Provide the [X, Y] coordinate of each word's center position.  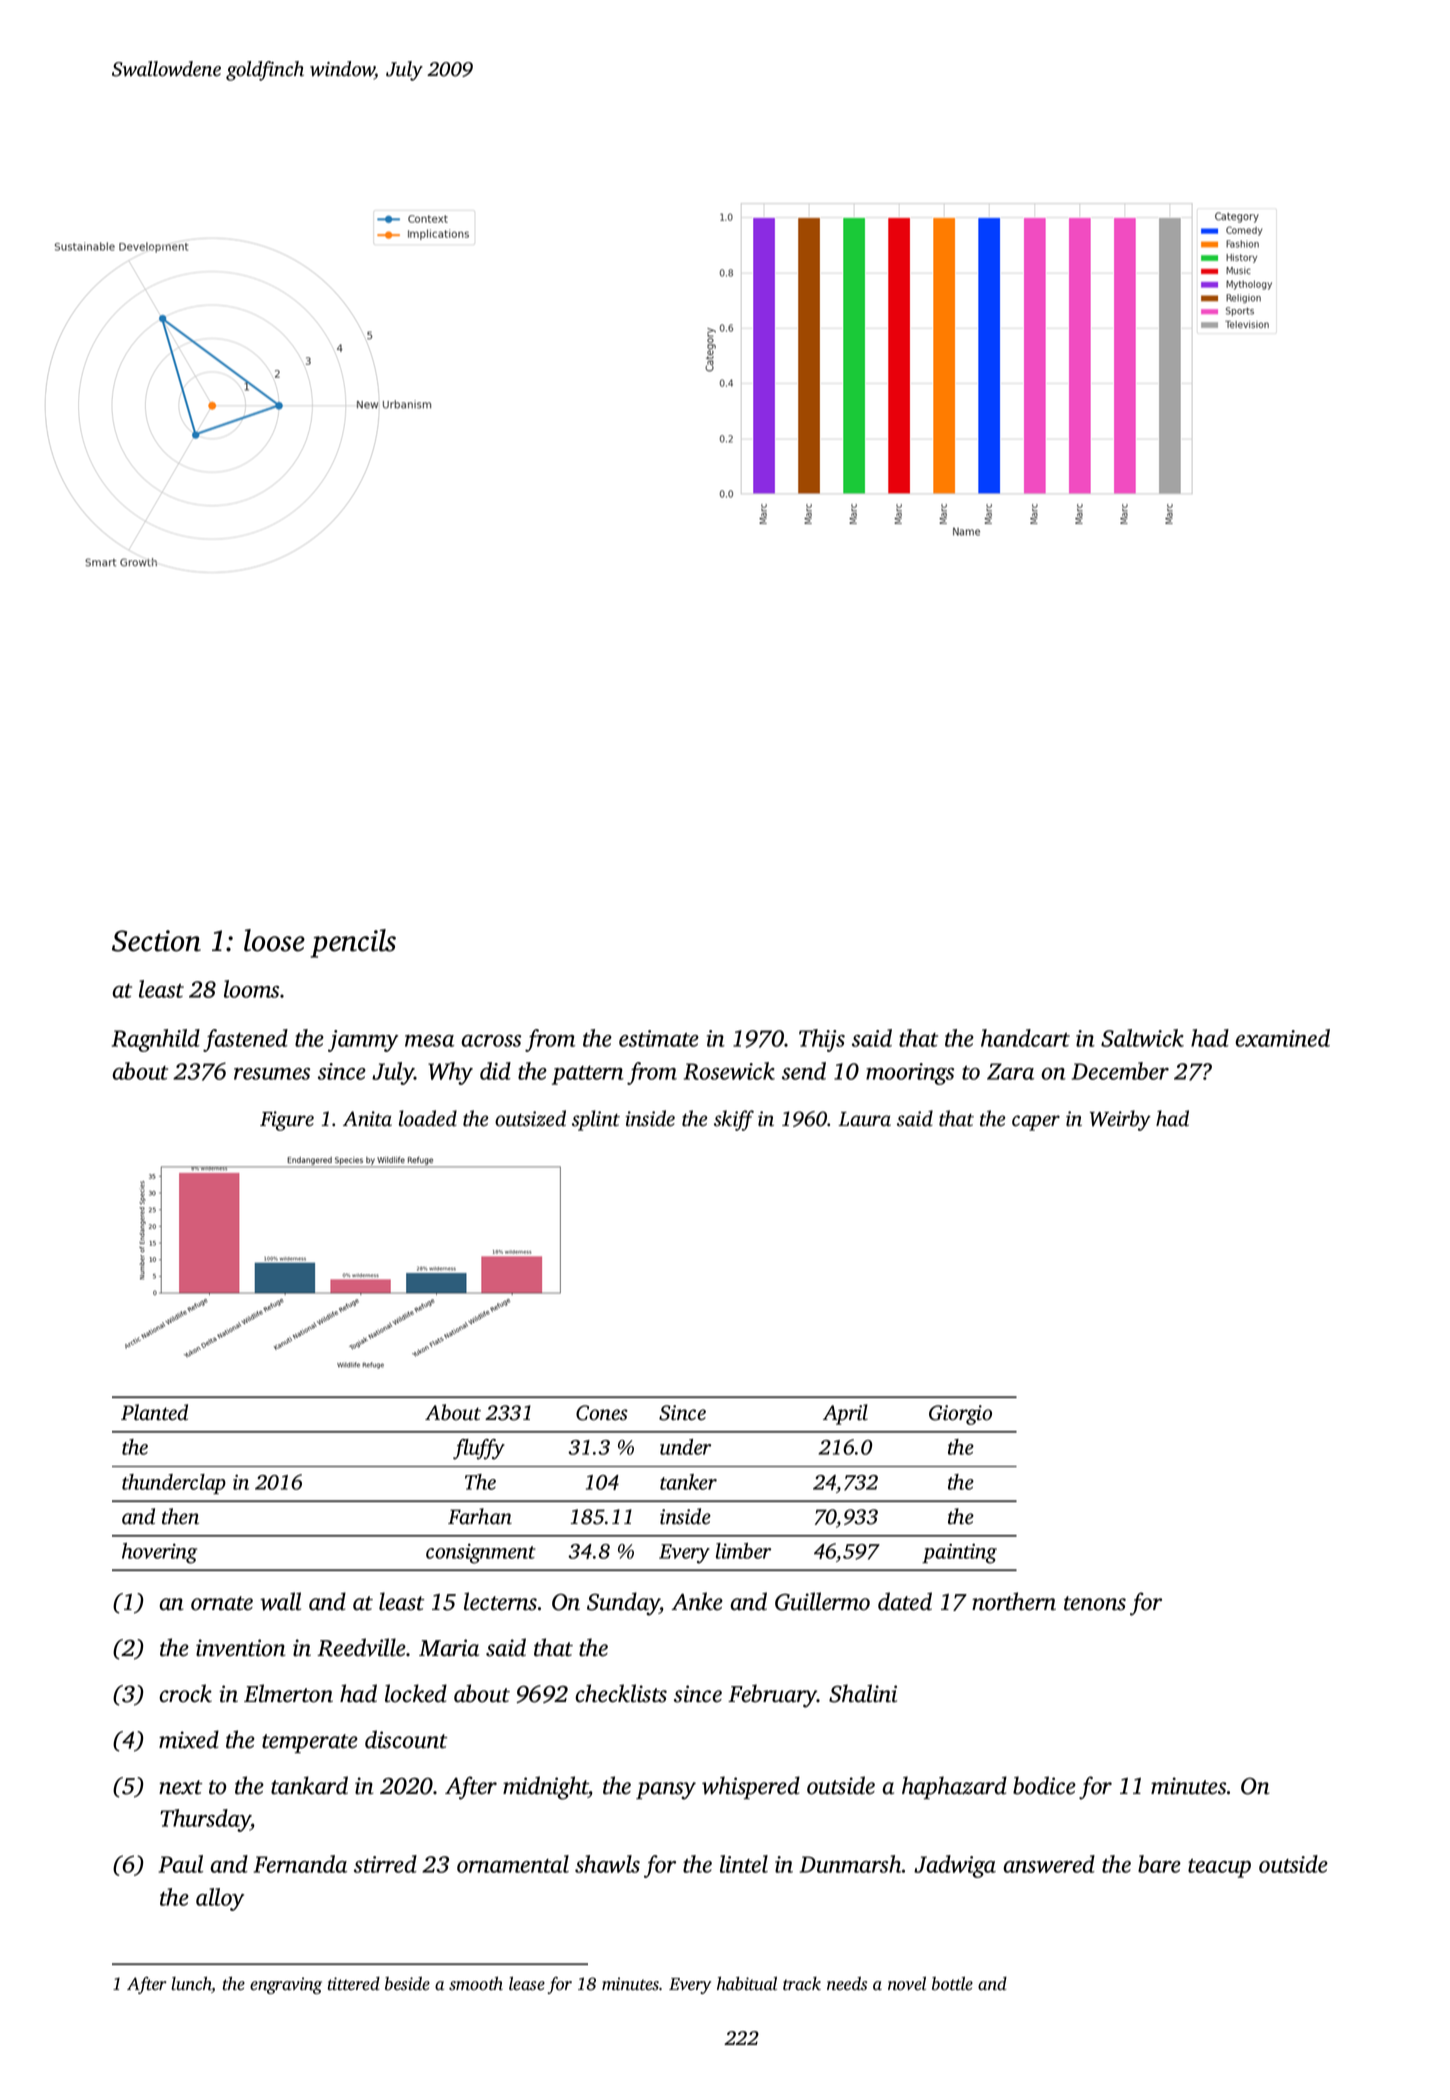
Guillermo [822, 1601]
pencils [353, 943]
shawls [607, 1864]
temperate [310, 1743]
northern [1014, 1601]
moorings [910, 1074]
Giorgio [960, 1415]
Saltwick [1142, 1038]
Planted [154, 1412]
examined [1282, 1038]
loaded [428, 1118]
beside [407, 1984]
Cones [602, 1413]
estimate [659, 1038]
